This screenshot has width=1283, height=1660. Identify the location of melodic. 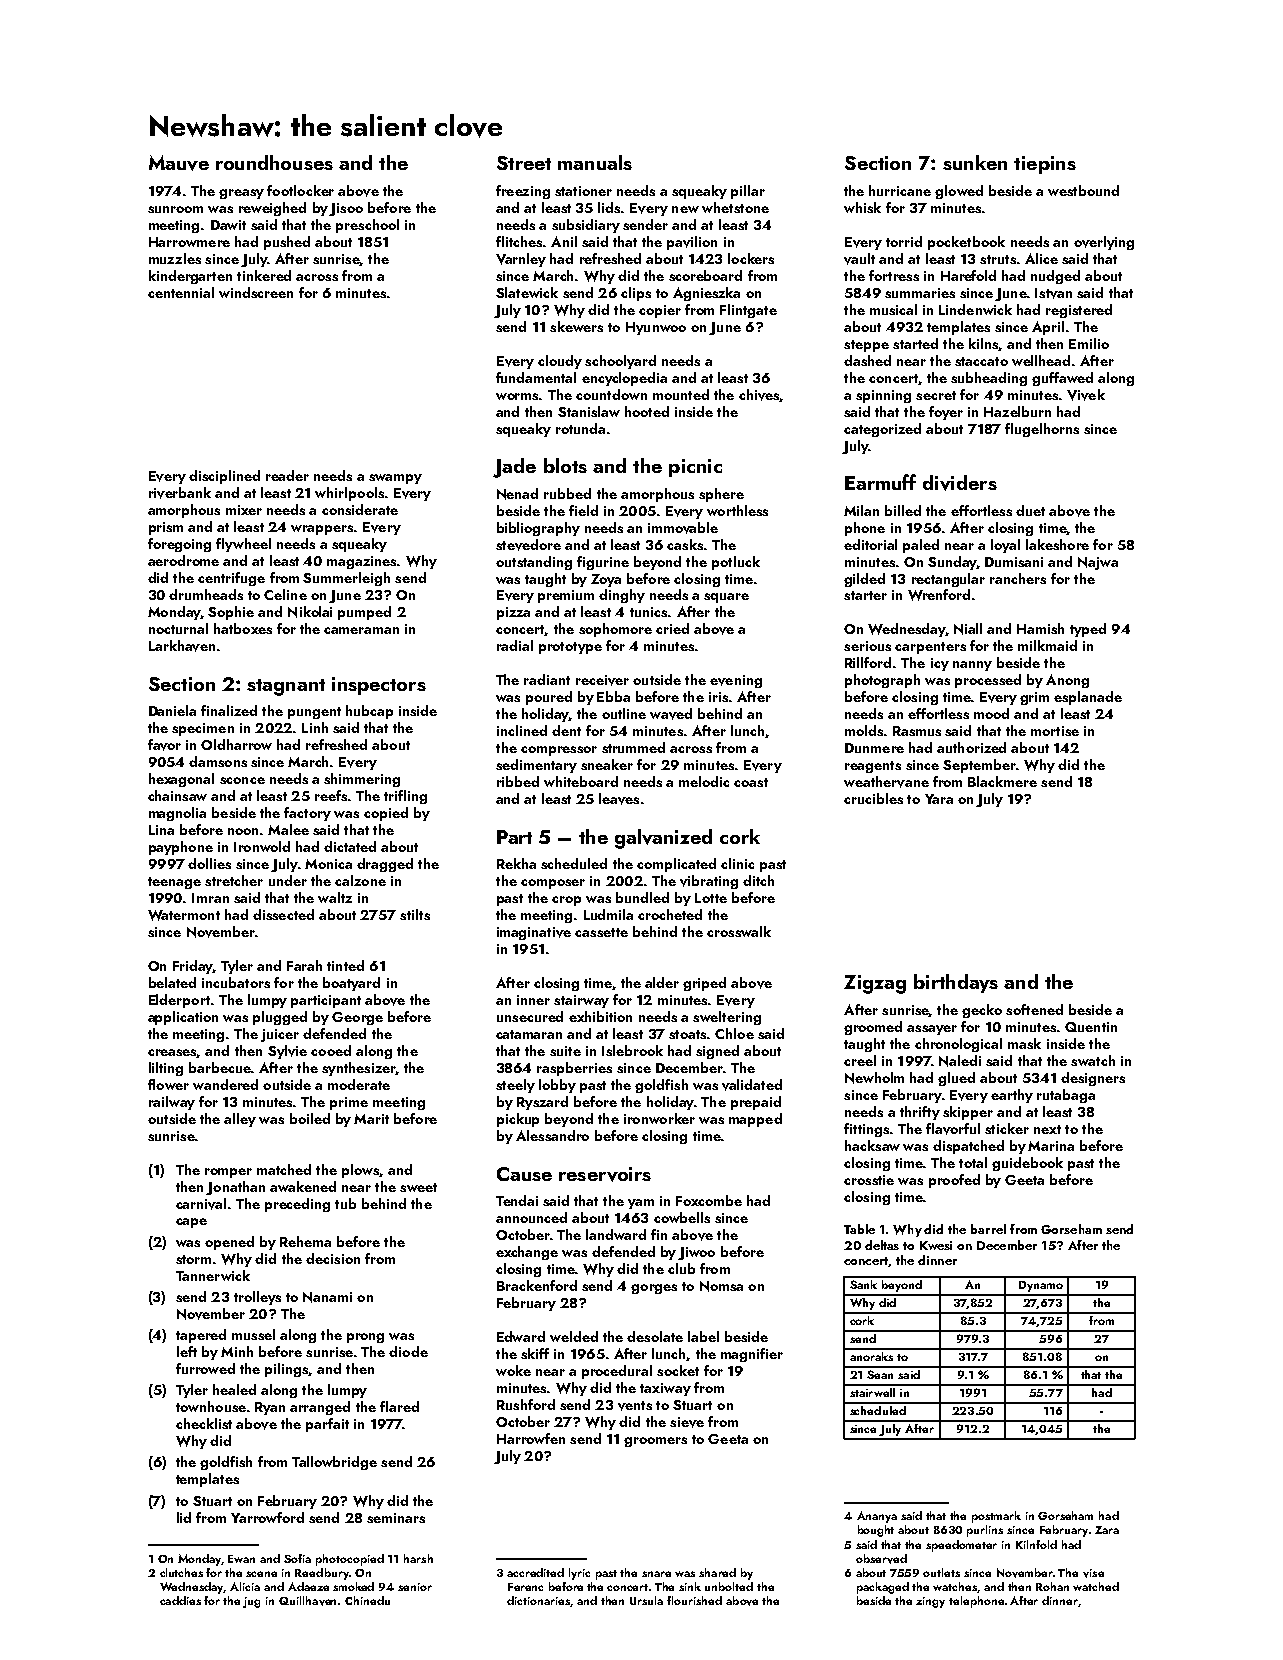
(704, 781).
